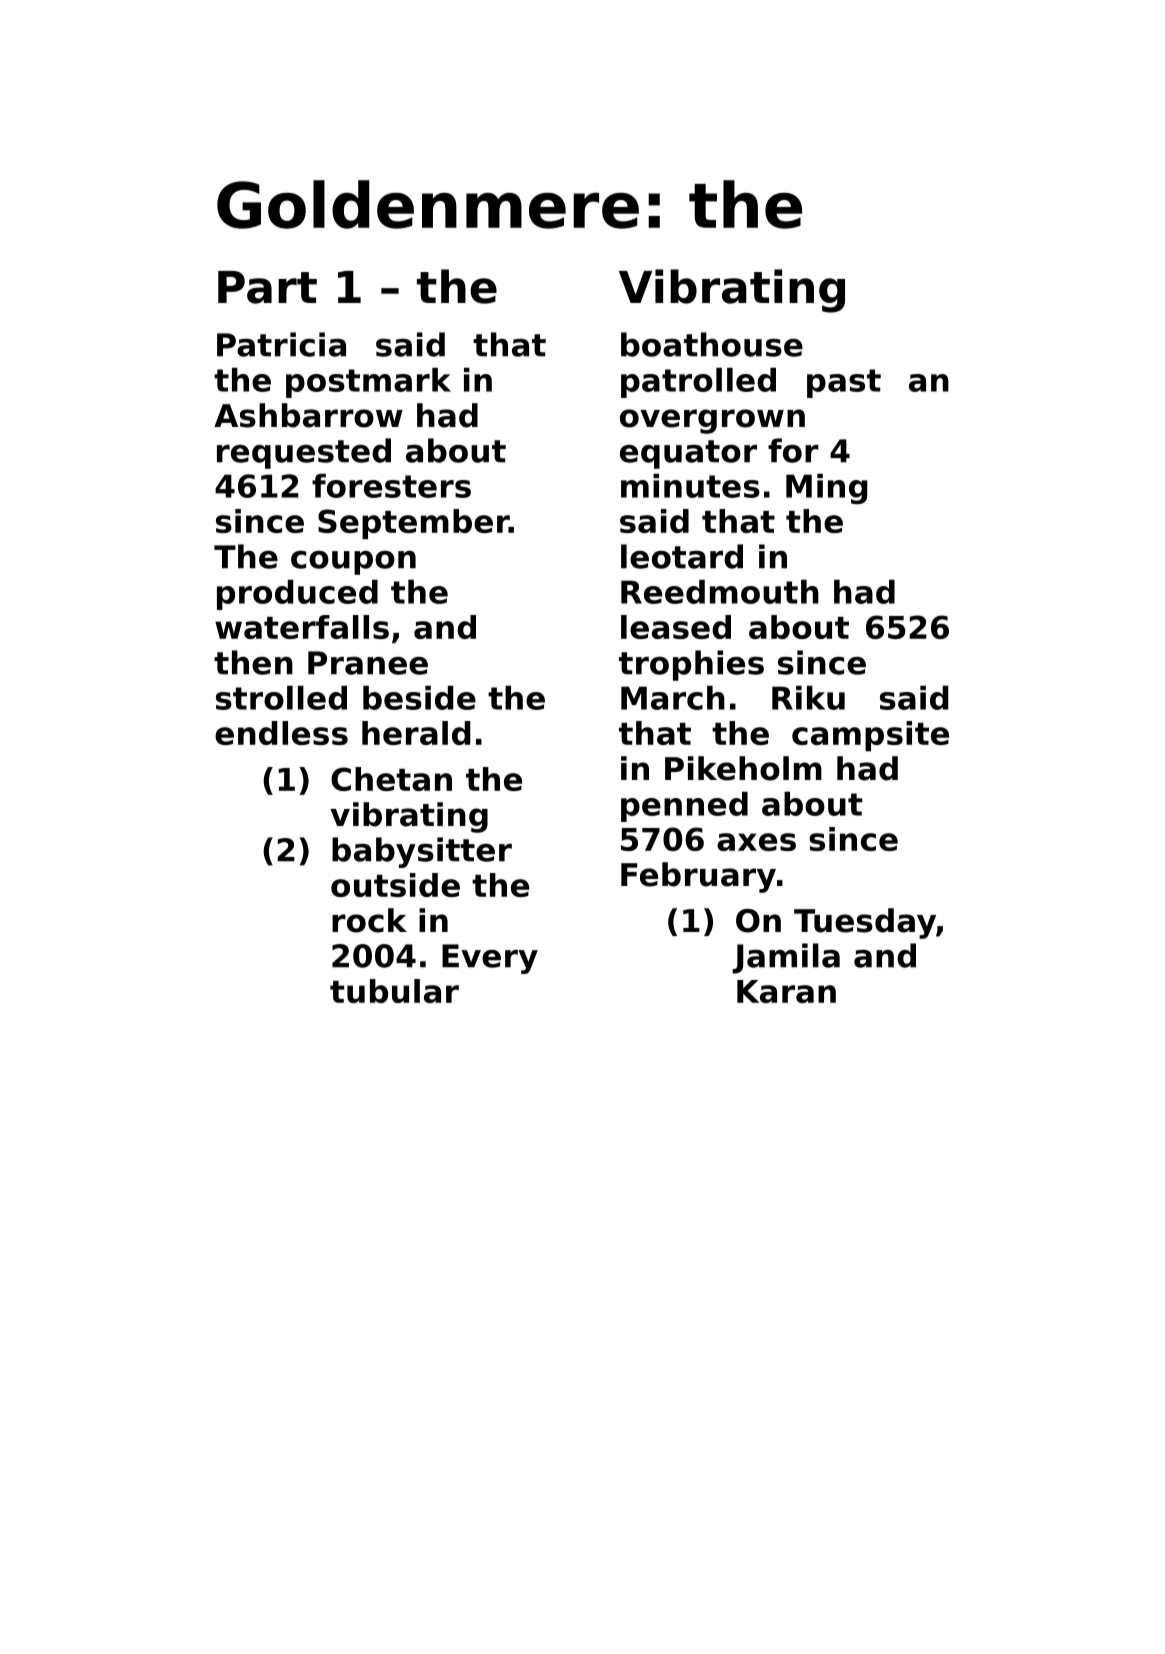 The height and width of the page is (1654, 1165). Describe the element at coordinates (391, 779) in the page. I see `Chetan` at that location.
